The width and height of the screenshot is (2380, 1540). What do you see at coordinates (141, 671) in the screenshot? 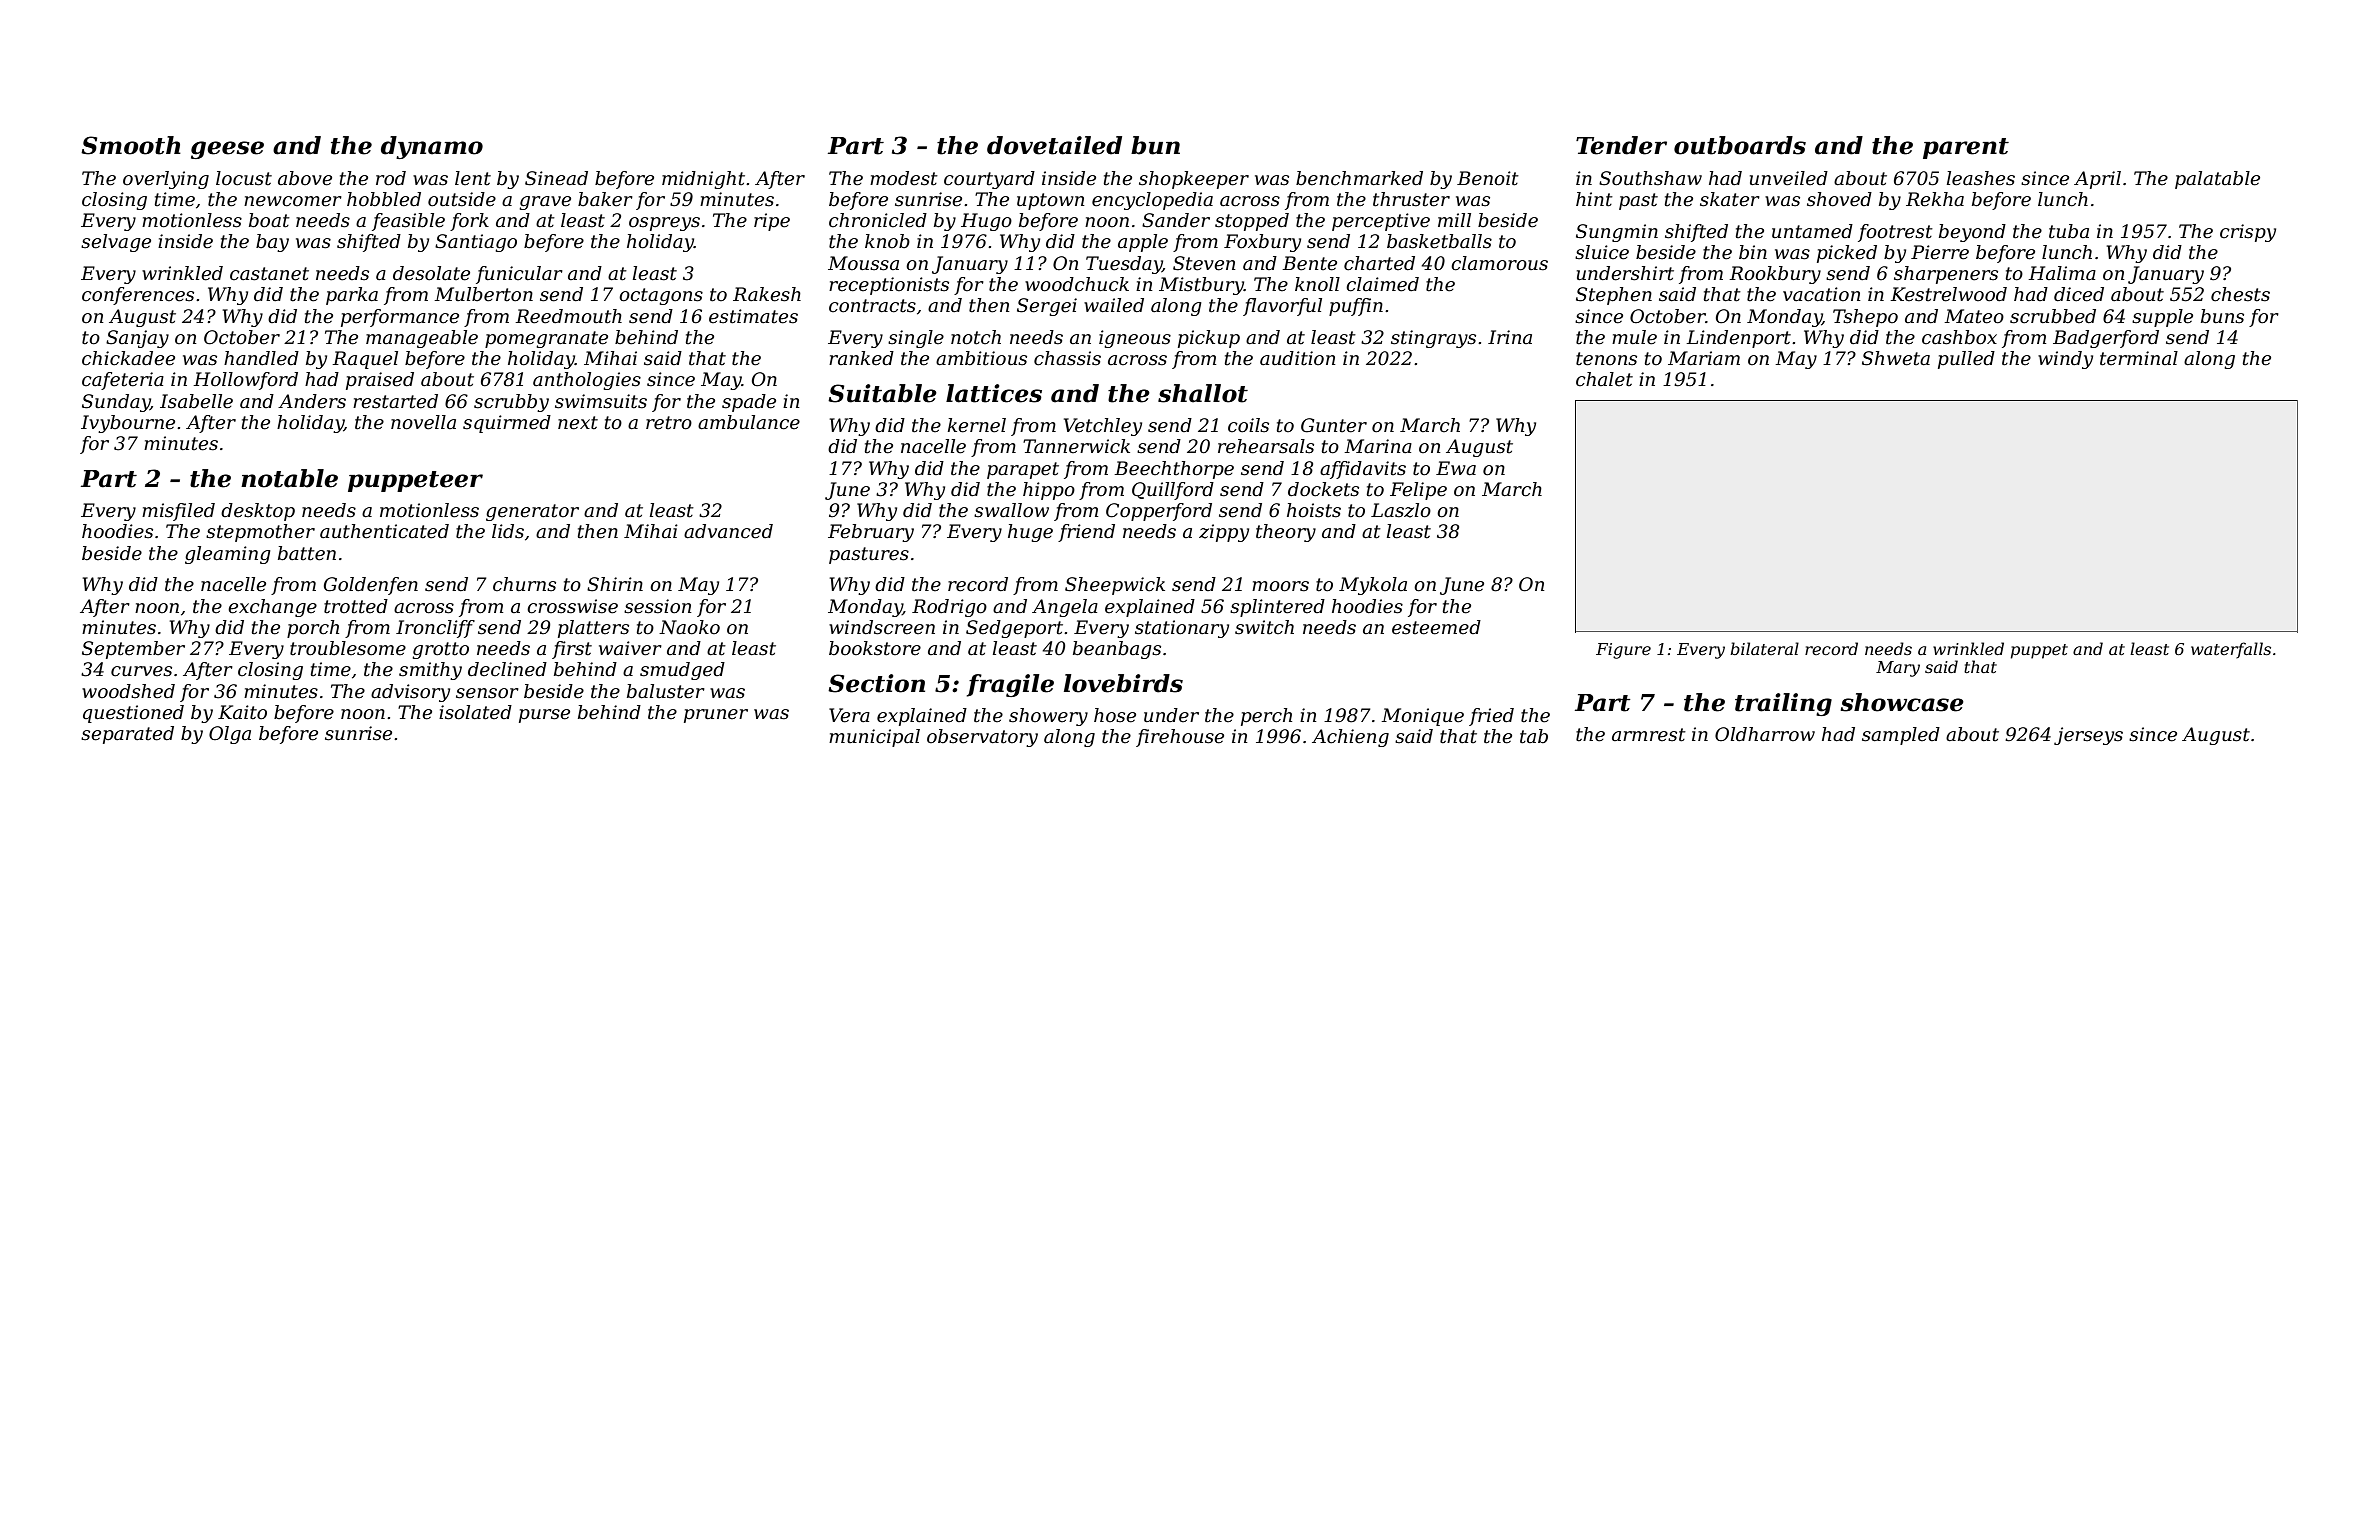
I see `curves` at bounding box center [141, 671].
